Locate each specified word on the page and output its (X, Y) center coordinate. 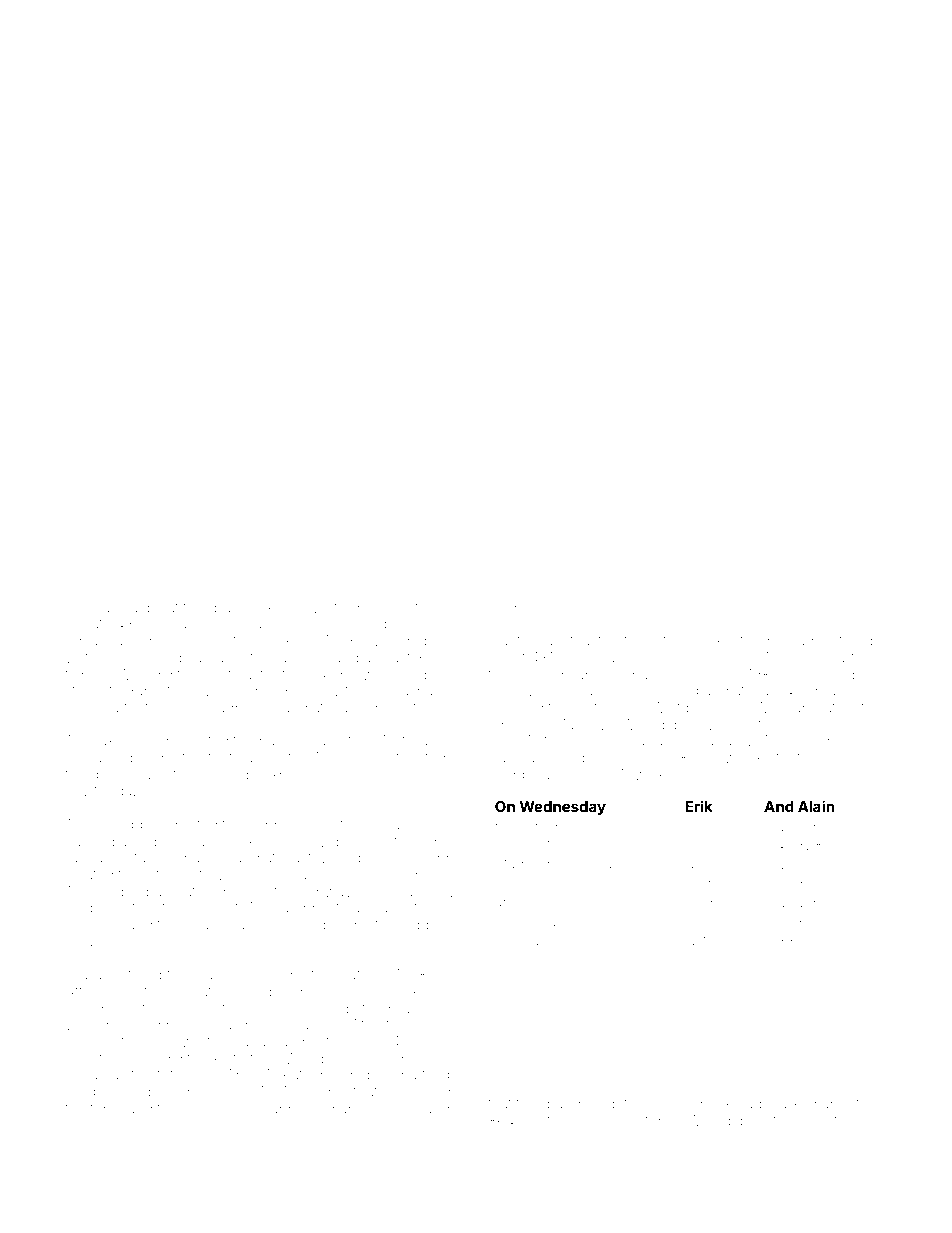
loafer (593, 707)
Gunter (511, 640)
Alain (816, 806)
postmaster (240, 676)
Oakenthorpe (740, 642)
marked (792, 1103)
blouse (171, 640)
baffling (425, 1076)
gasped (90, 843)
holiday (89, 1043)
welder (730, 724)
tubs (104, 1108)
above (360, 1109)
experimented (309, 774)
